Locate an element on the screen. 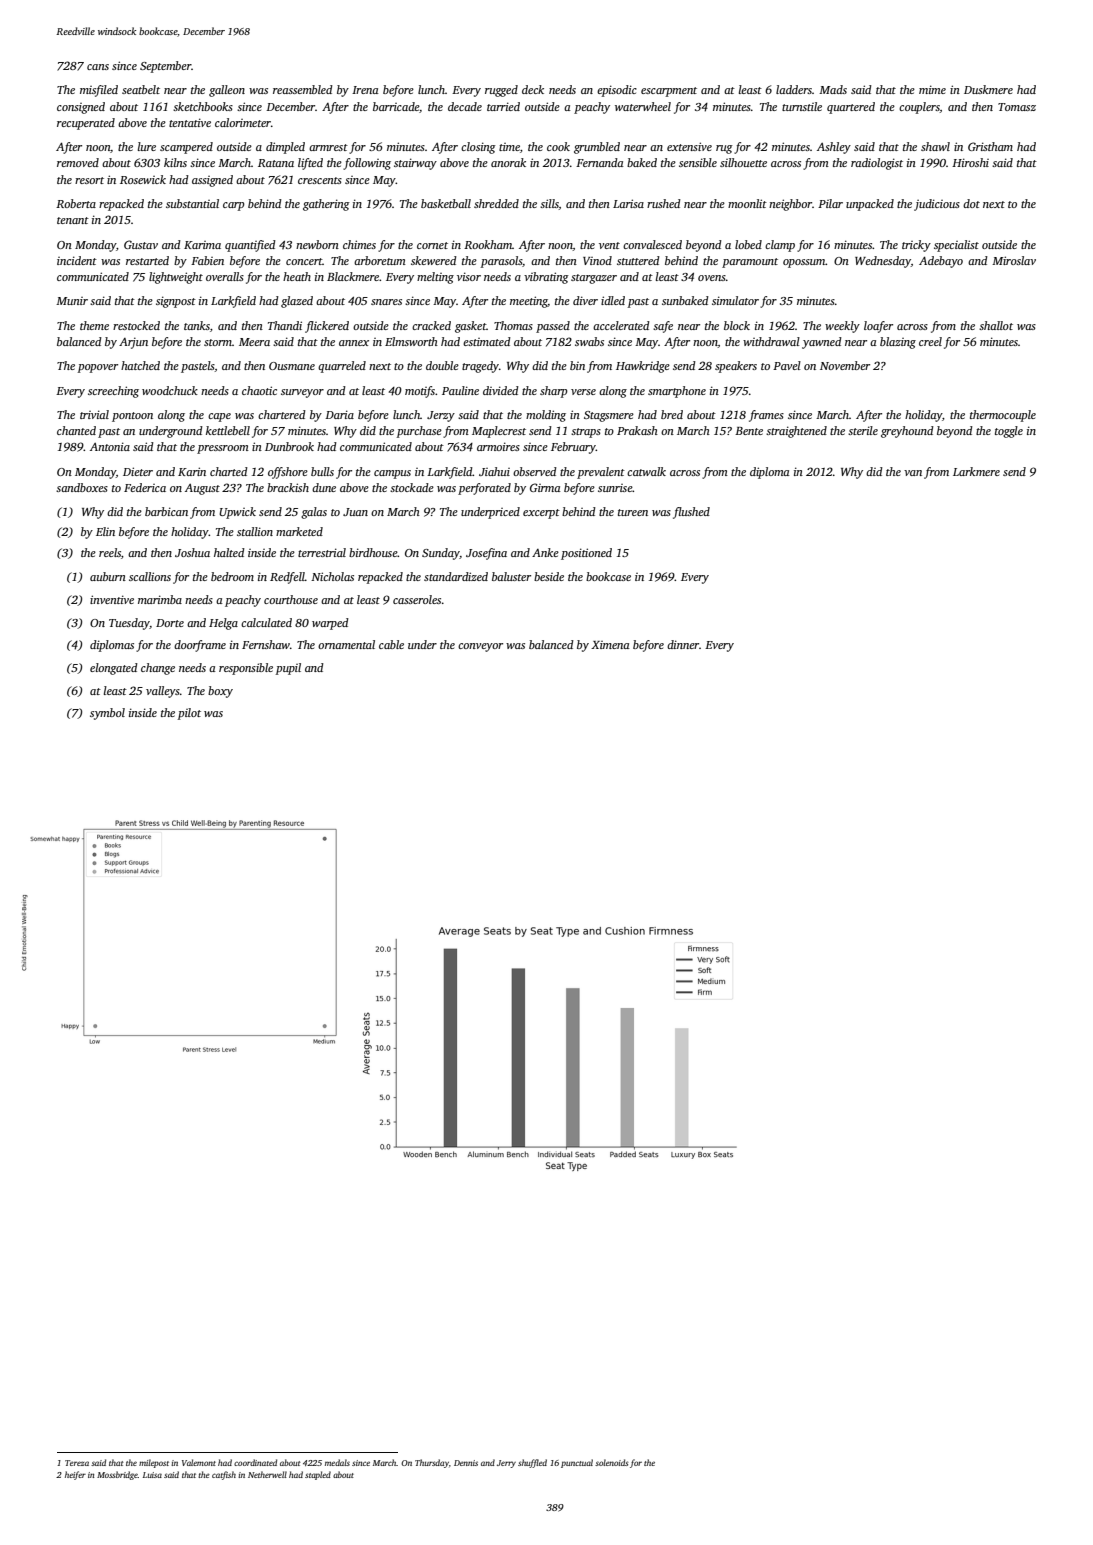  judicious is located at coordinates (937, 205).
